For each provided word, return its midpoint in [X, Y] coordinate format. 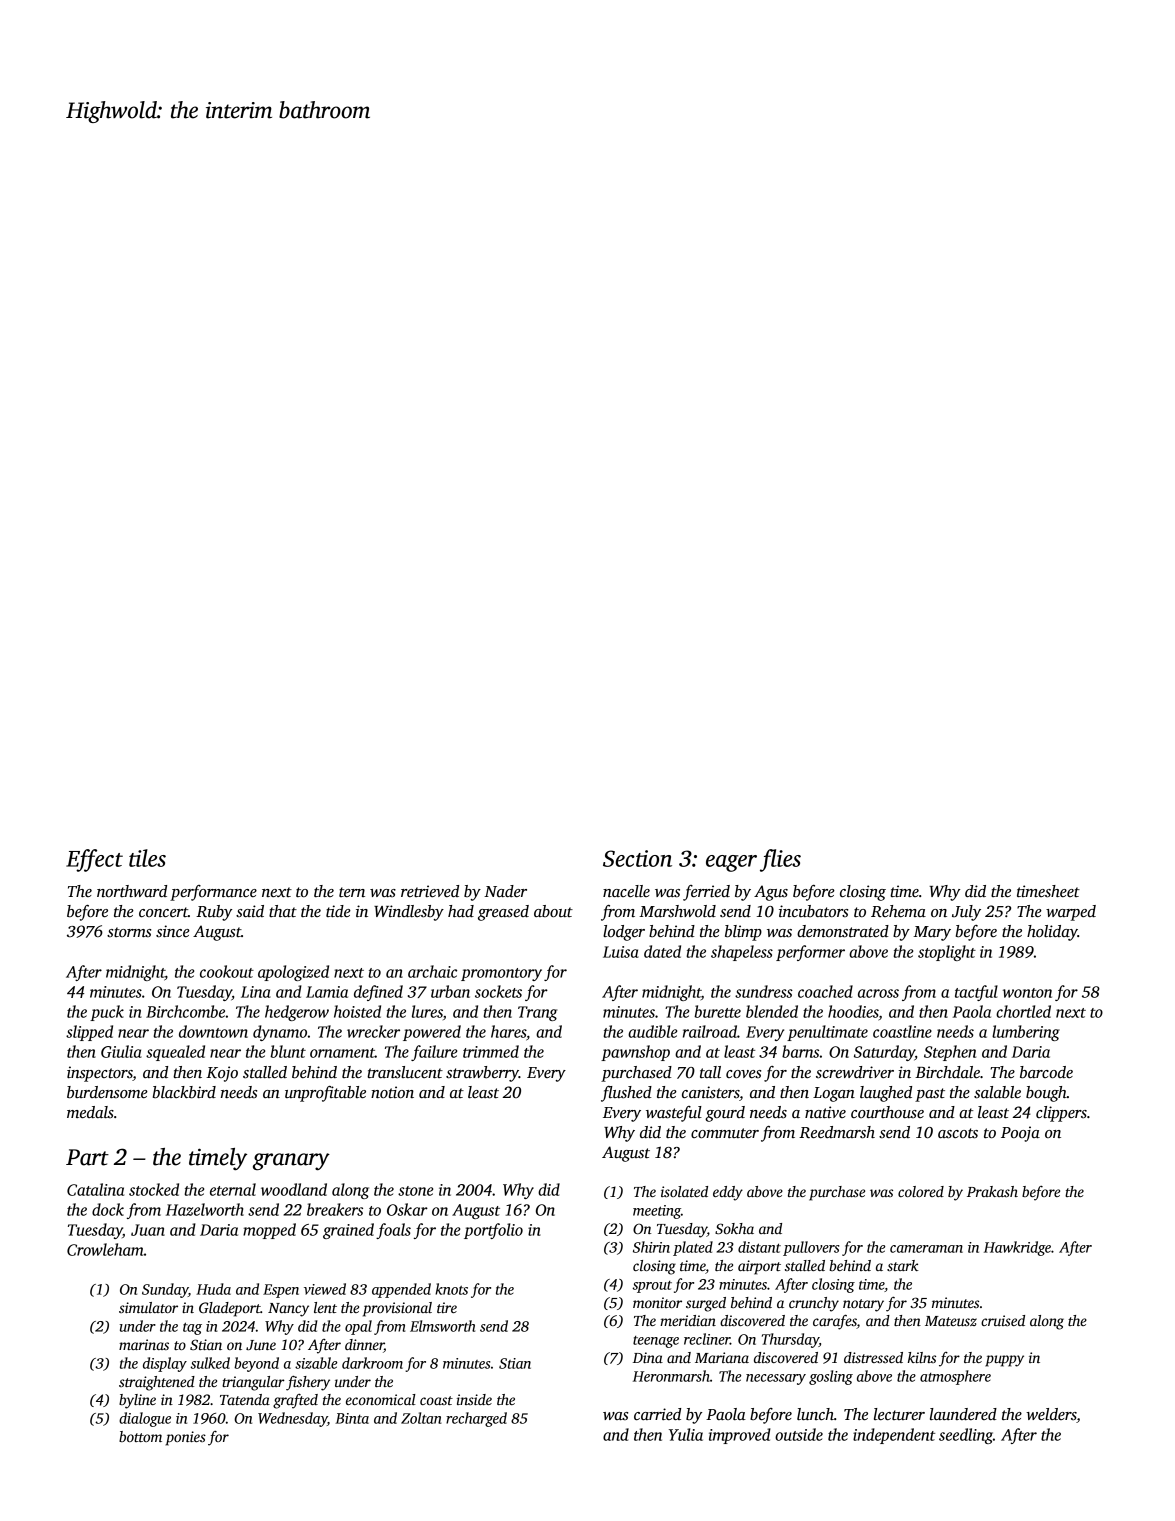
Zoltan [421, 1418]
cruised [1003, 1320]
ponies [185, 1438]
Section [637, 858]
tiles [147, 858]
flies [780, 860]
